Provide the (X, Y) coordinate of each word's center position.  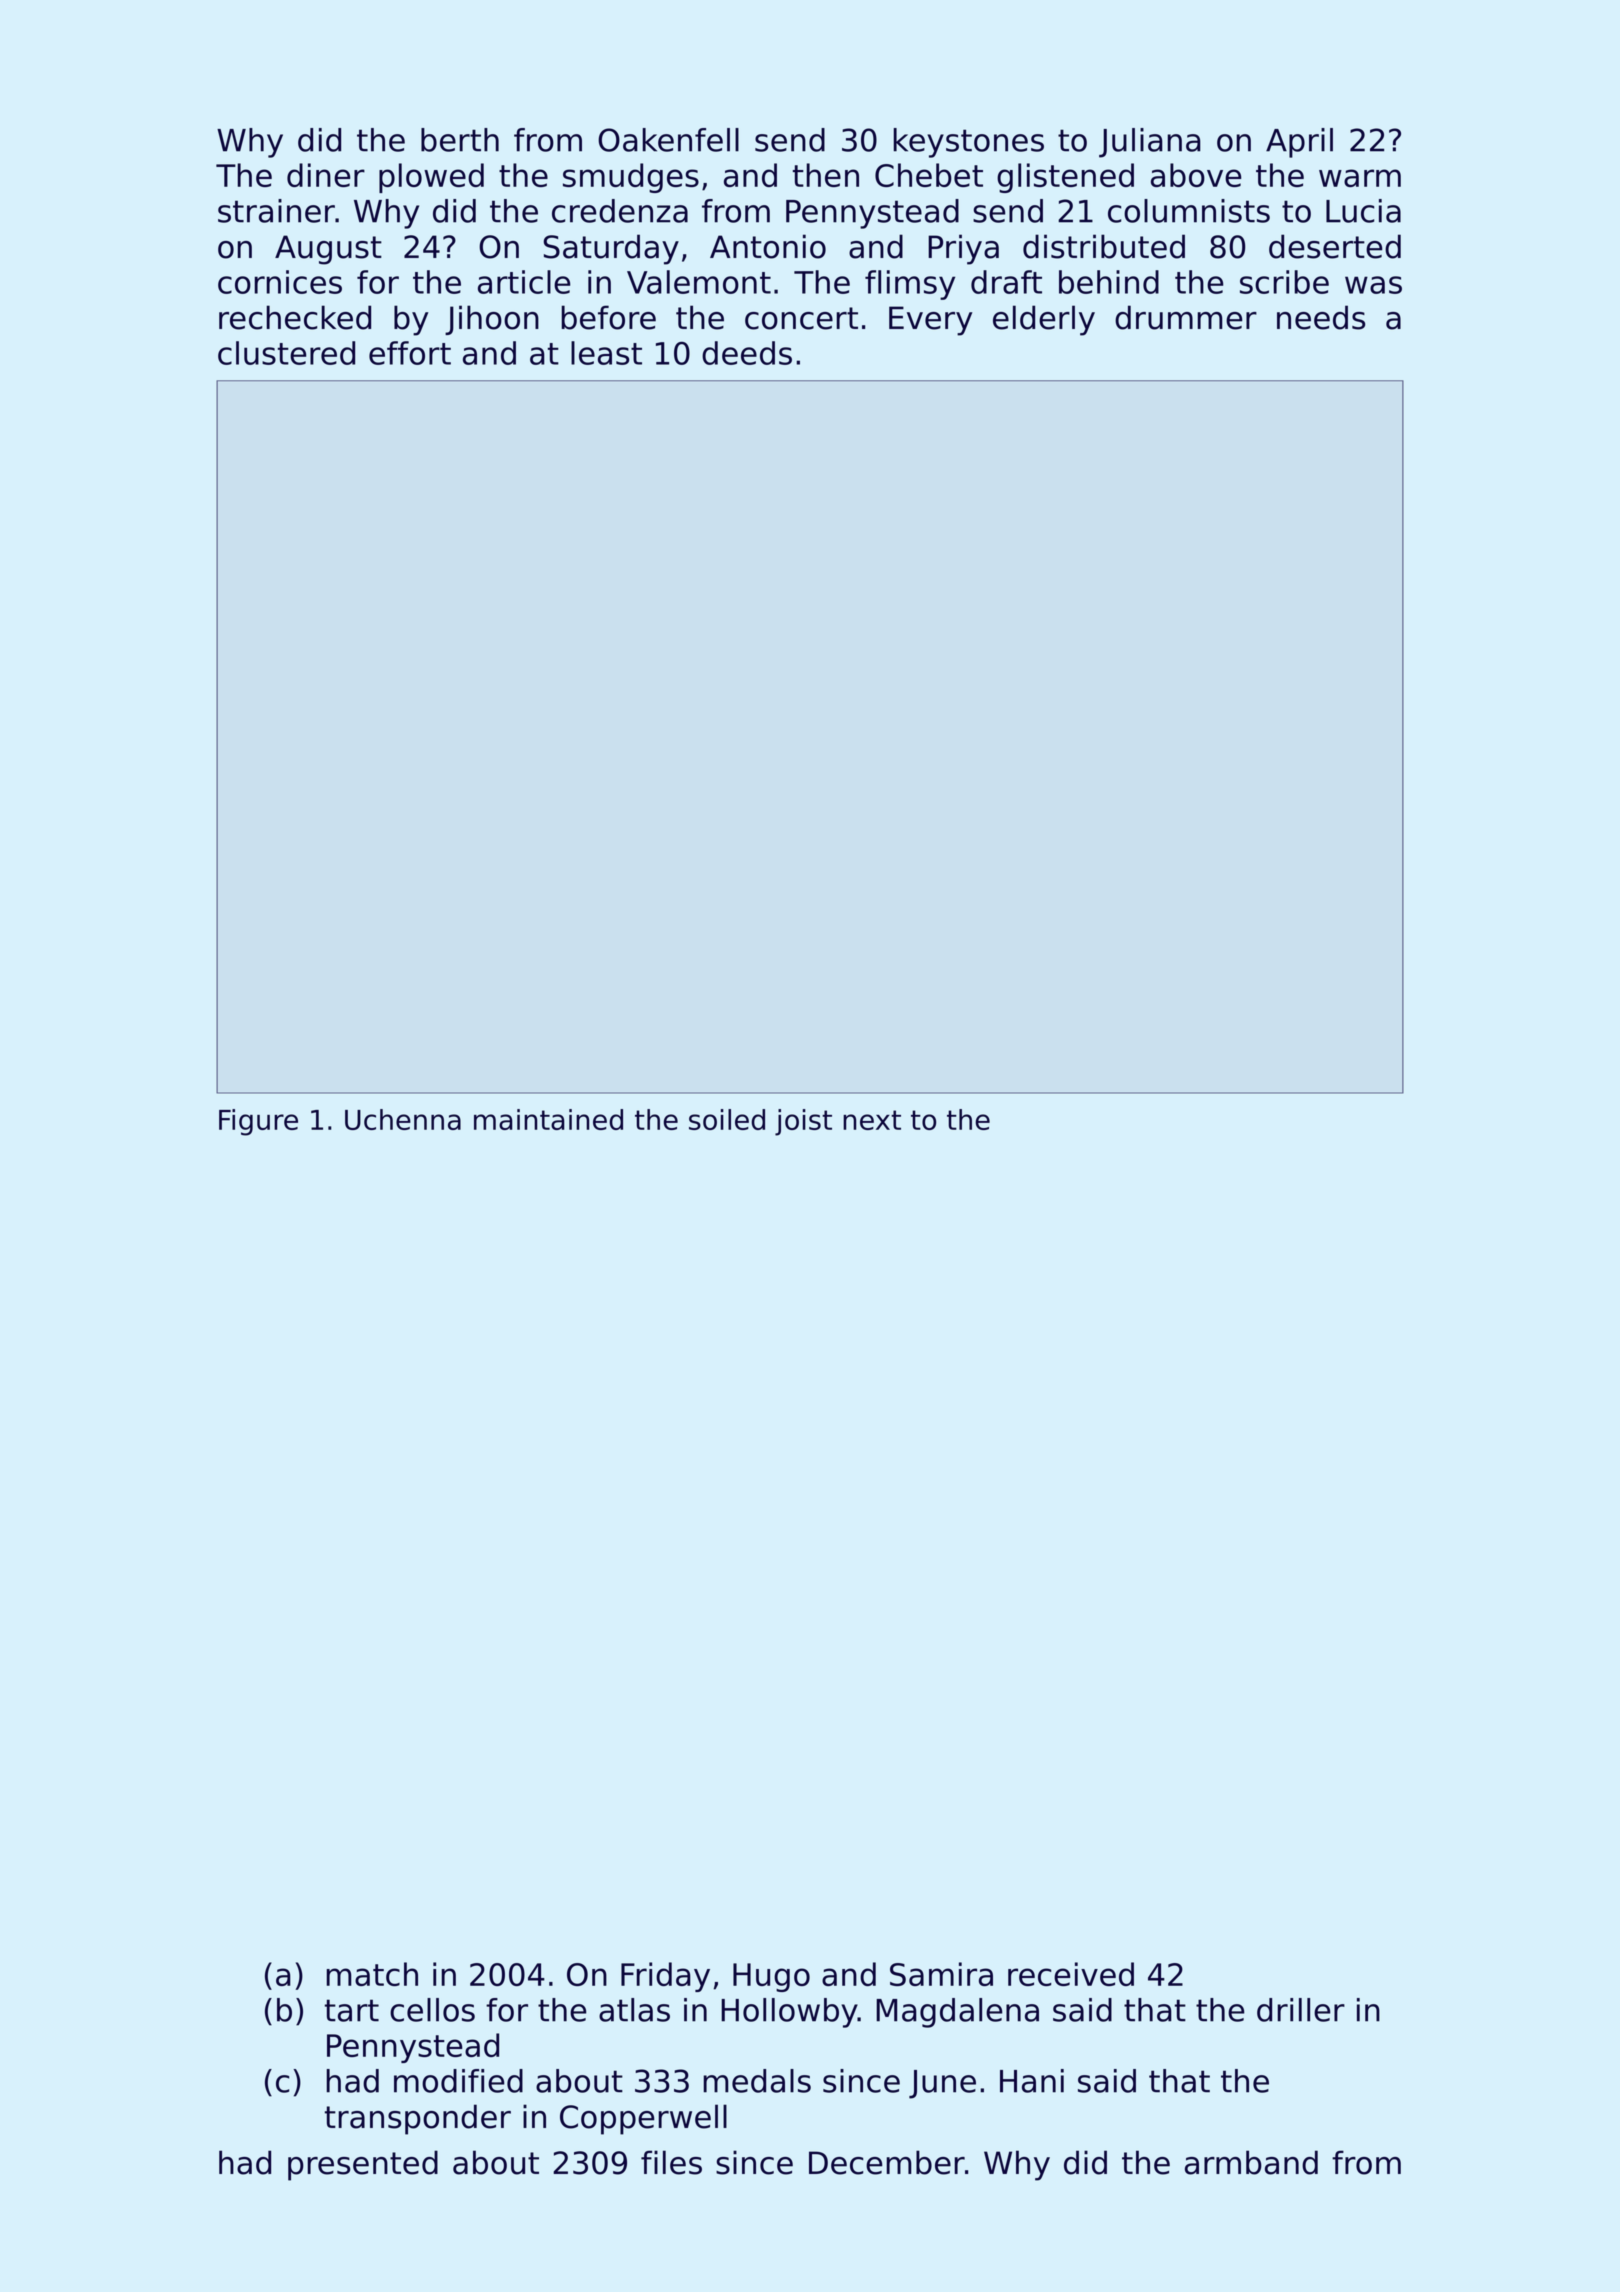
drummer (1186, 317)
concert (801, 318)
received (1071, 1974)
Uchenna (403, 1119)
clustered (286, 353)
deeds (747, 353)
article (524, 282)
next (872, 1120)
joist (803, 1122)
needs (1321, 317)
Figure (258, 1122)
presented (363, 2165)
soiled (727, 1119)
